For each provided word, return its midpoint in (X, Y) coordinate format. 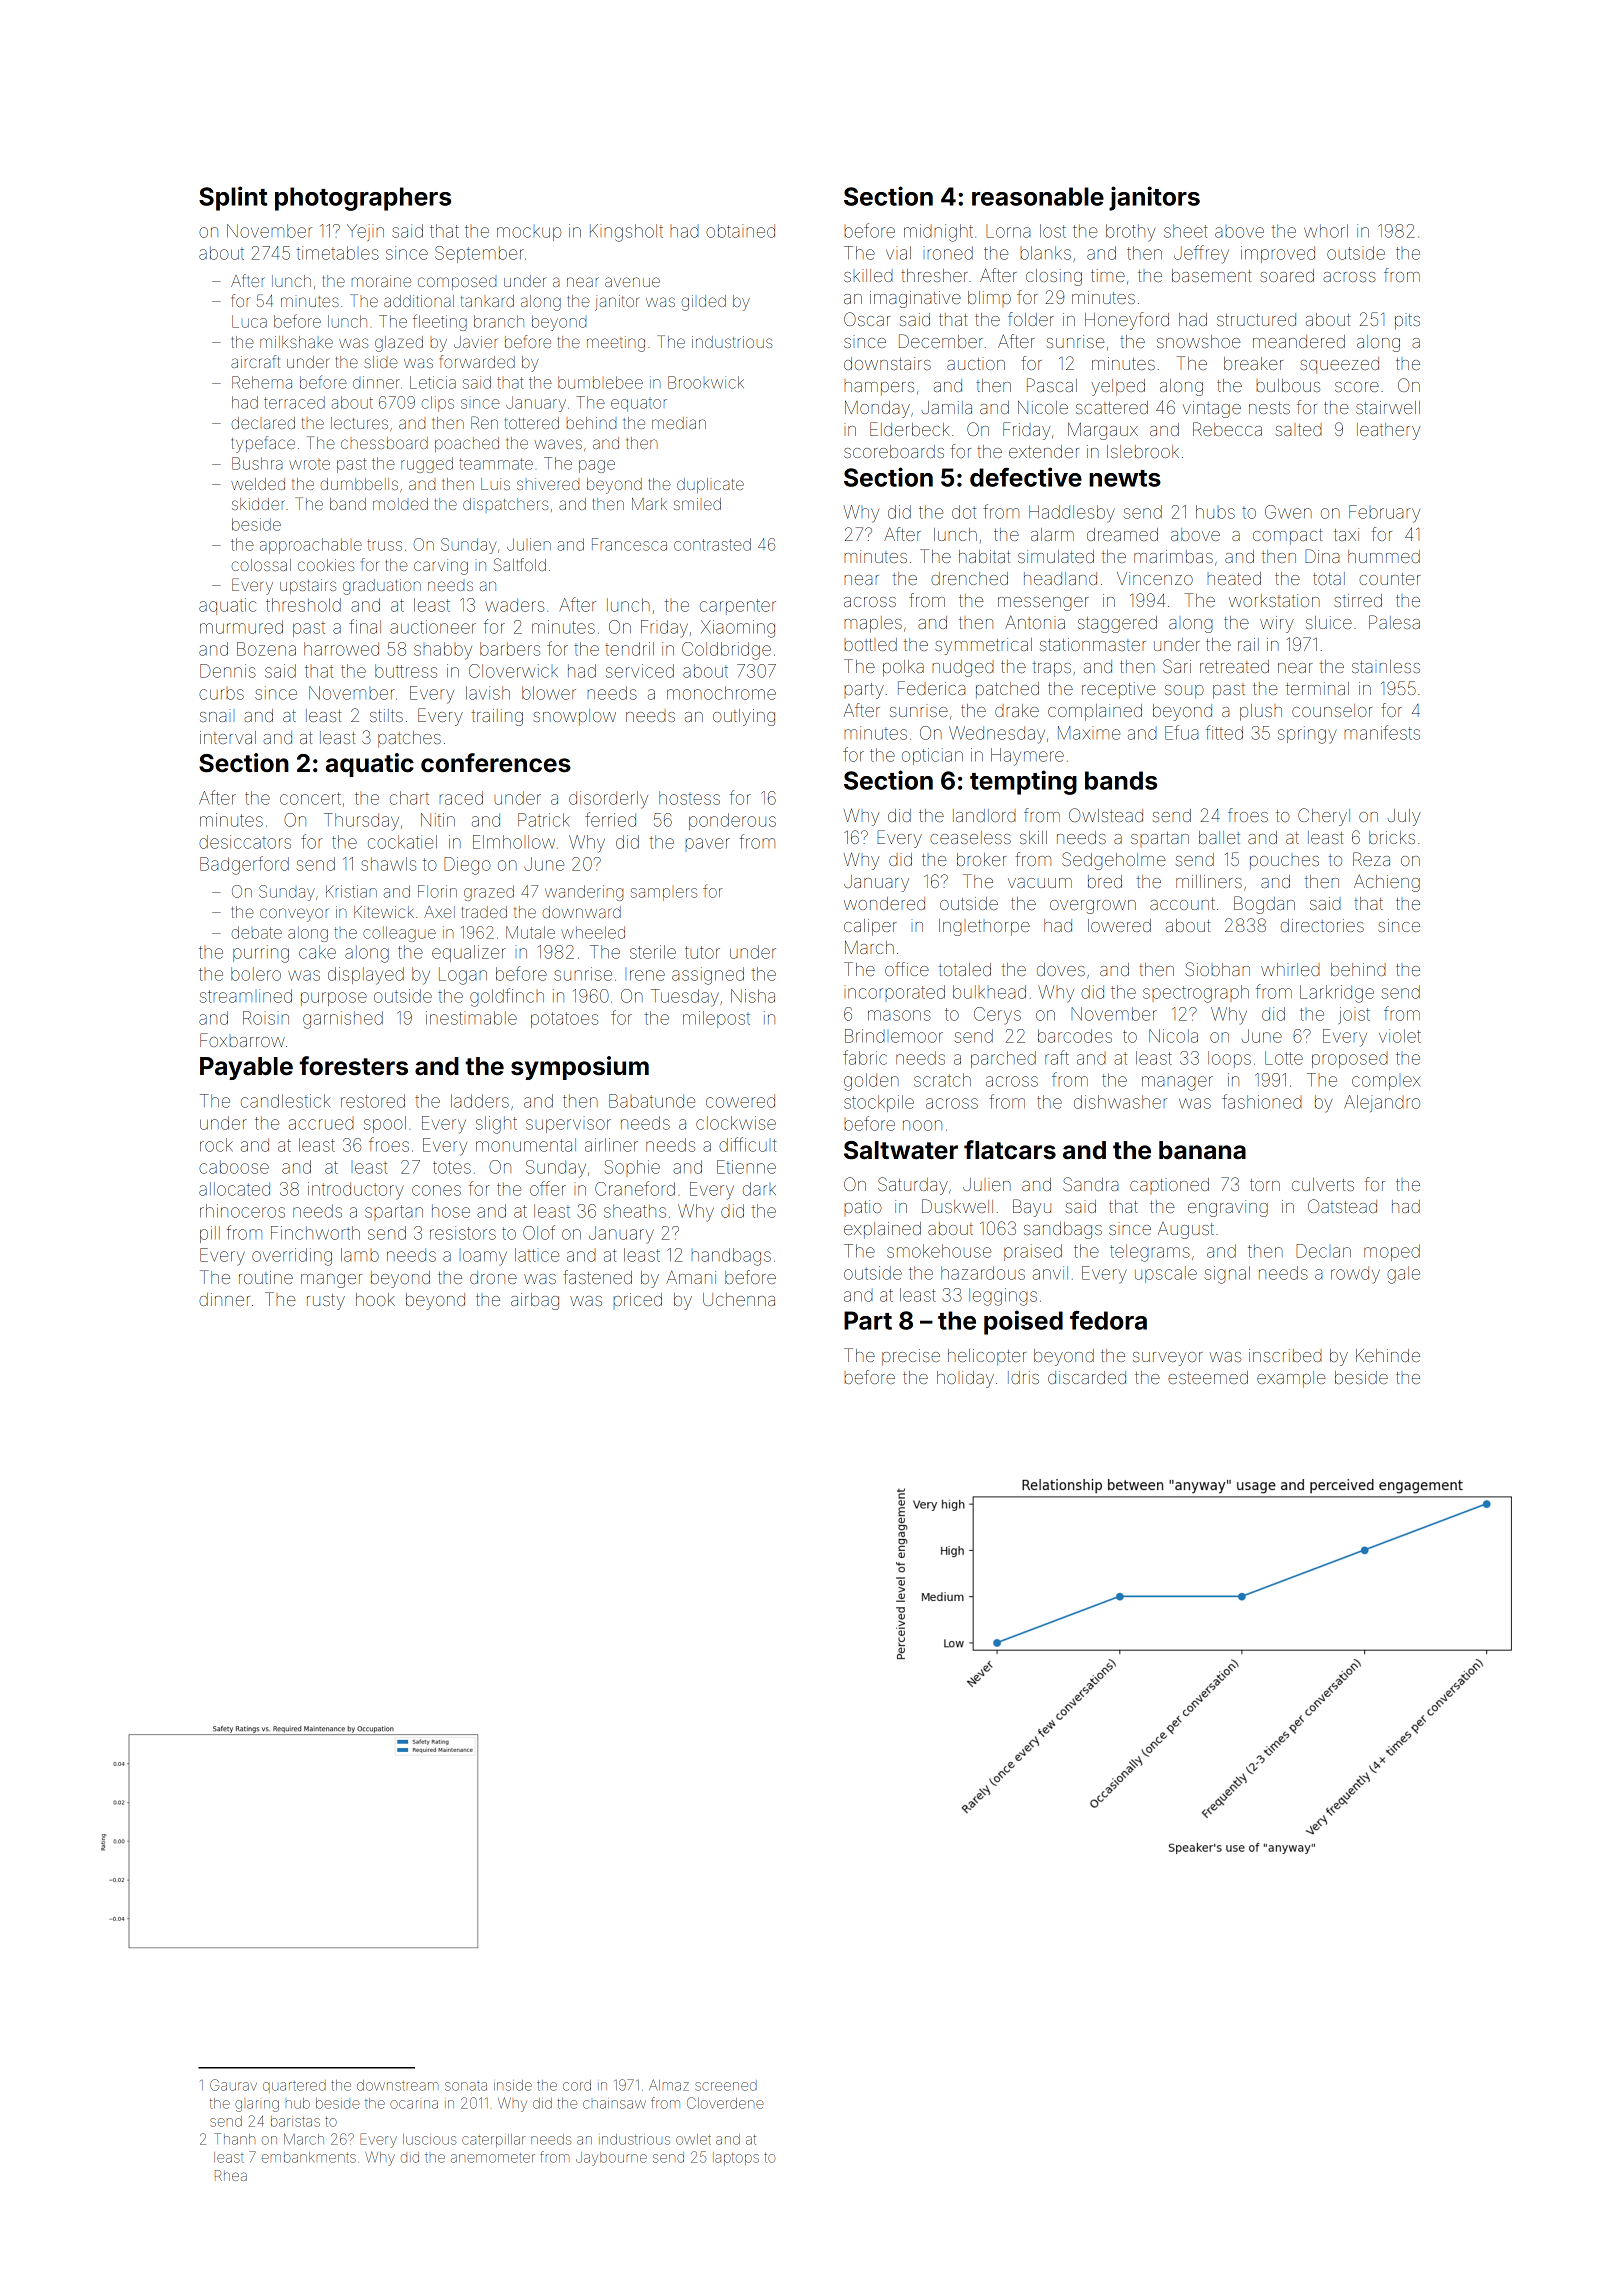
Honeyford (1127, 321)
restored (373, 1101)
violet (1400, 1036)
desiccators (245, 842)
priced (638, 1299)
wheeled (593, 932)
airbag (535, 1301)
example (1291, 1379)
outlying (744, 717)
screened (726, 2085)
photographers (363, 199)
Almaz (669, 2085)
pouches (1284, 863)
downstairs (887, 363)
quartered (294, 2086)
